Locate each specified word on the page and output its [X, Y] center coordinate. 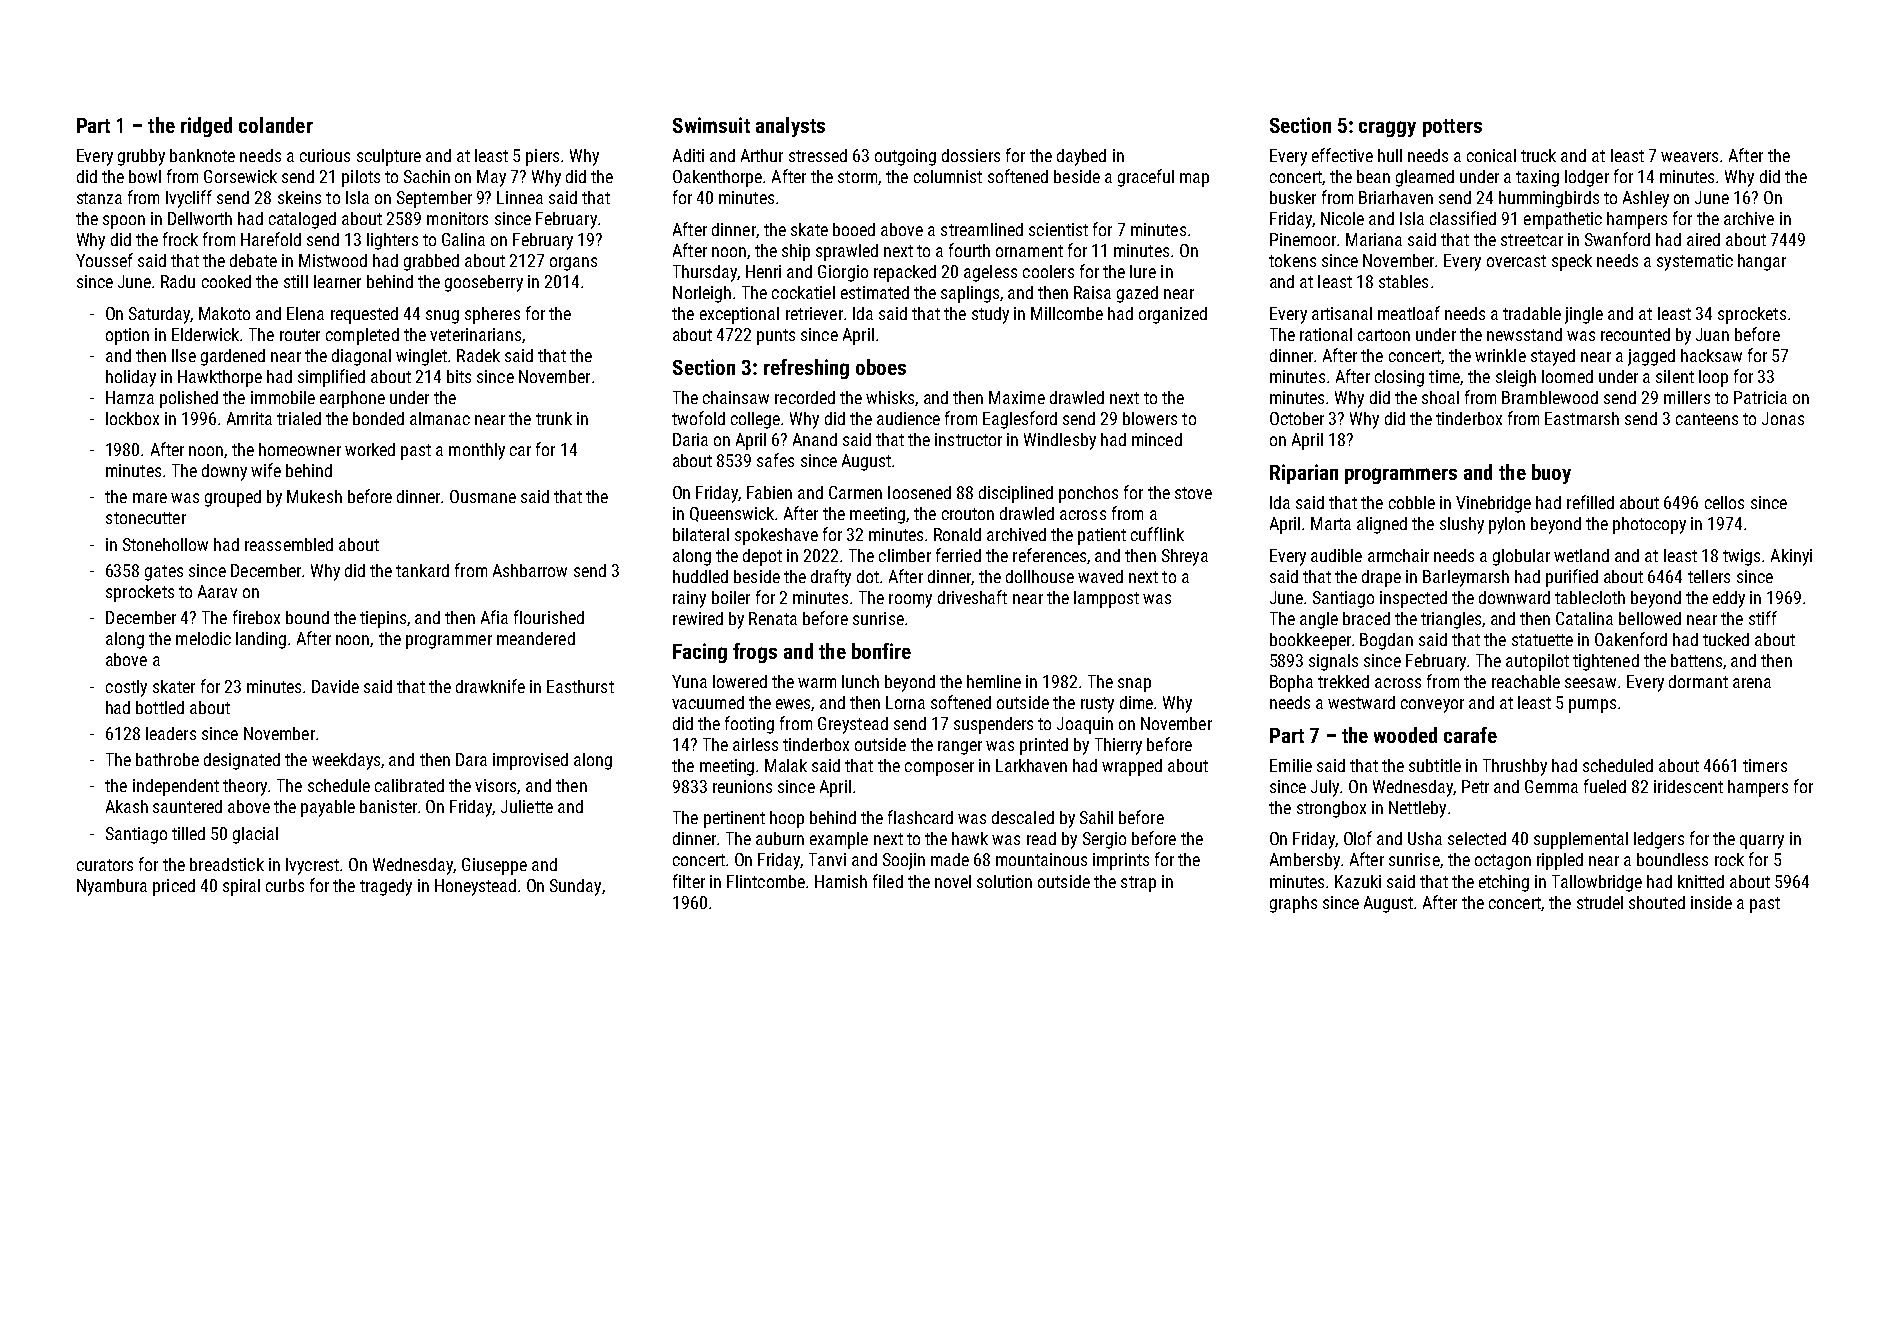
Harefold [271, 239]
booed [854, 229]
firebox [256, 617]
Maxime [1017, 397]
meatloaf [1409, 313]
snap [1134, 685]
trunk [554, 418]
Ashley [1646, 199]
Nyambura [112, 887]
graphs [1293, 904]
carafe [1470, 735]
